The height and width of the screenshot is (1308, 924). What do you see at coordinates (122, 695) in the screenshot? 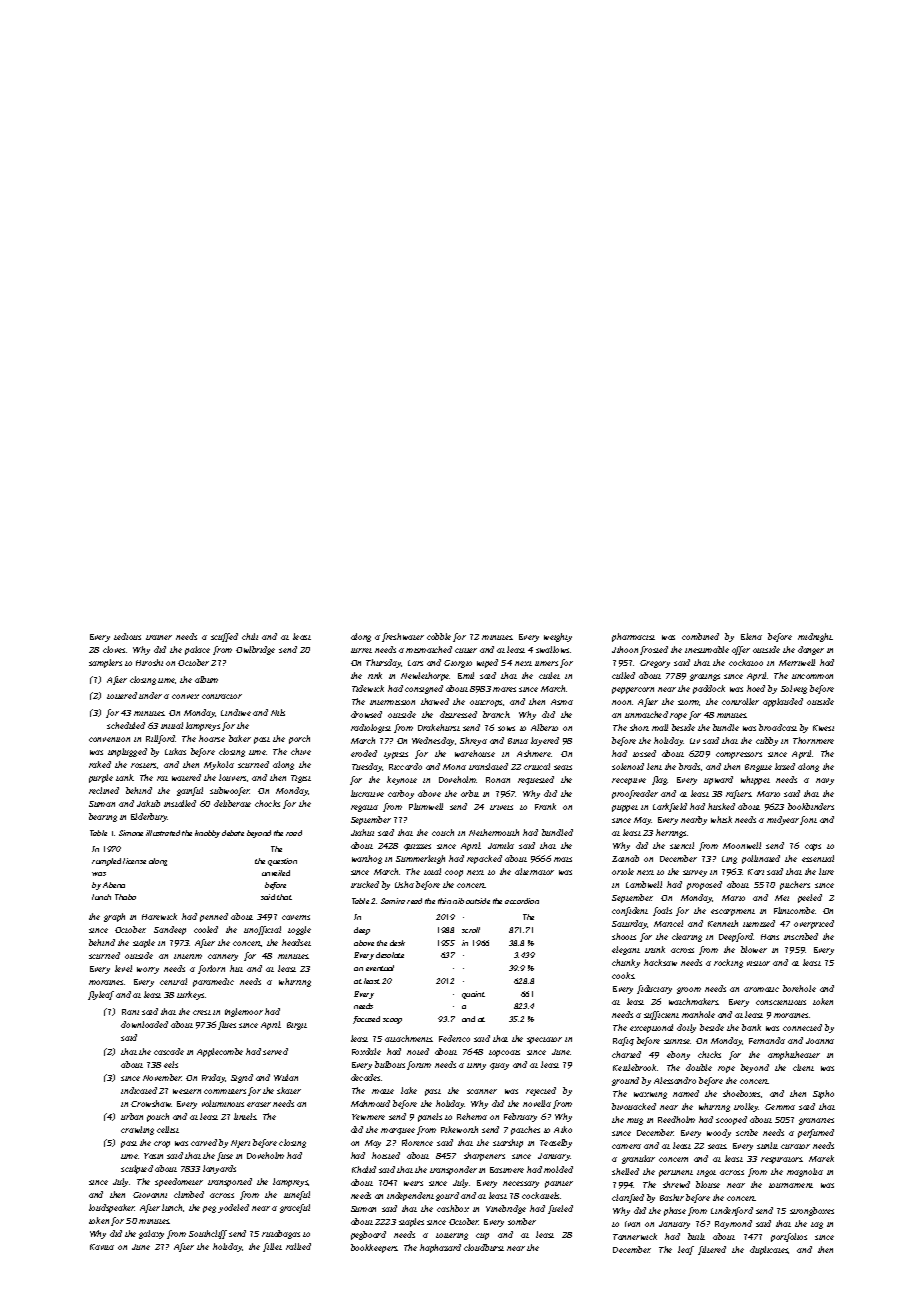
I see `tottered` at bounding box center [122, 695].
